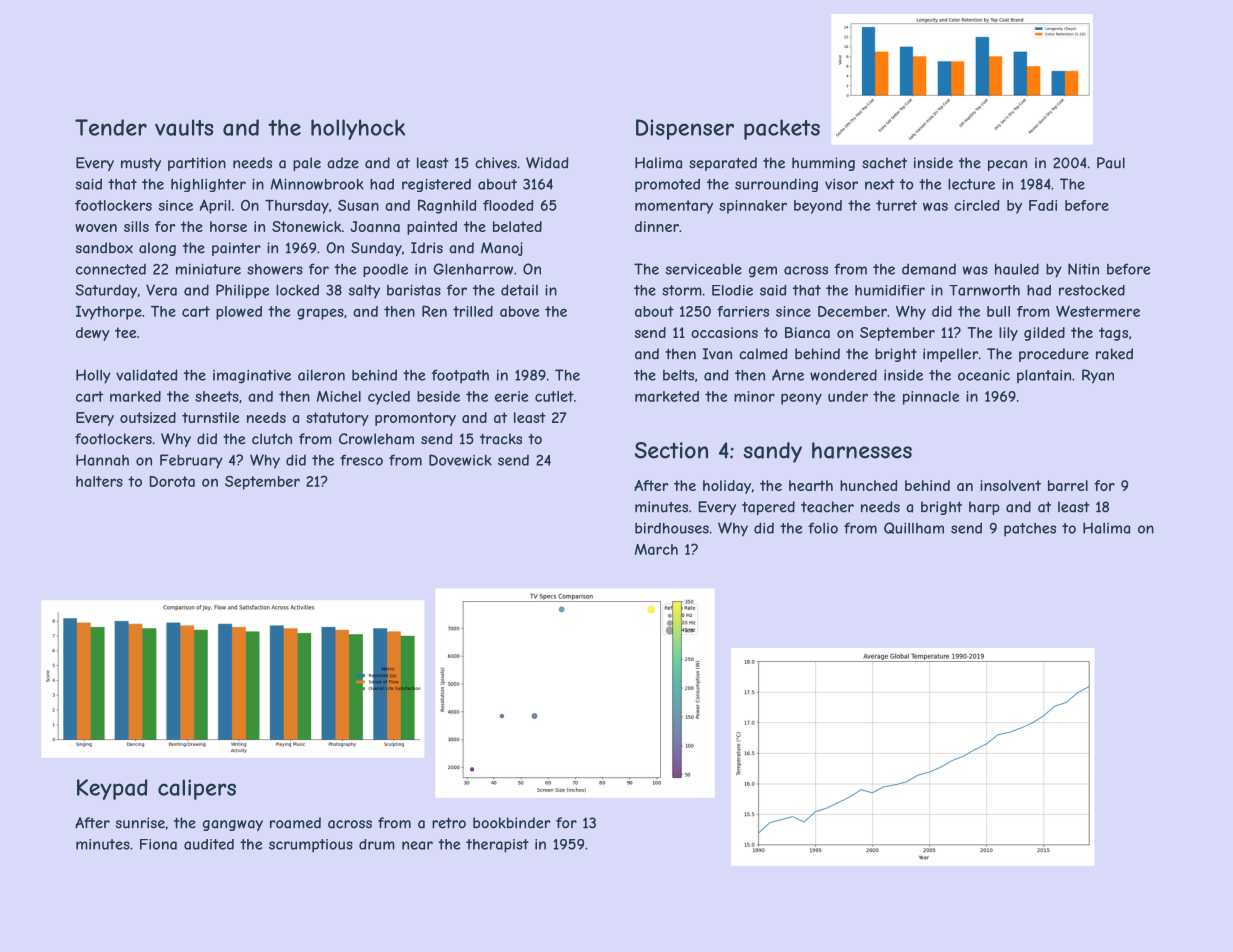 The width and height of the screenshot is (1233, 952). What do you see at coordinates (236, 249) in the screenshot?
I see `painter` at bounding box center [236, 249].
